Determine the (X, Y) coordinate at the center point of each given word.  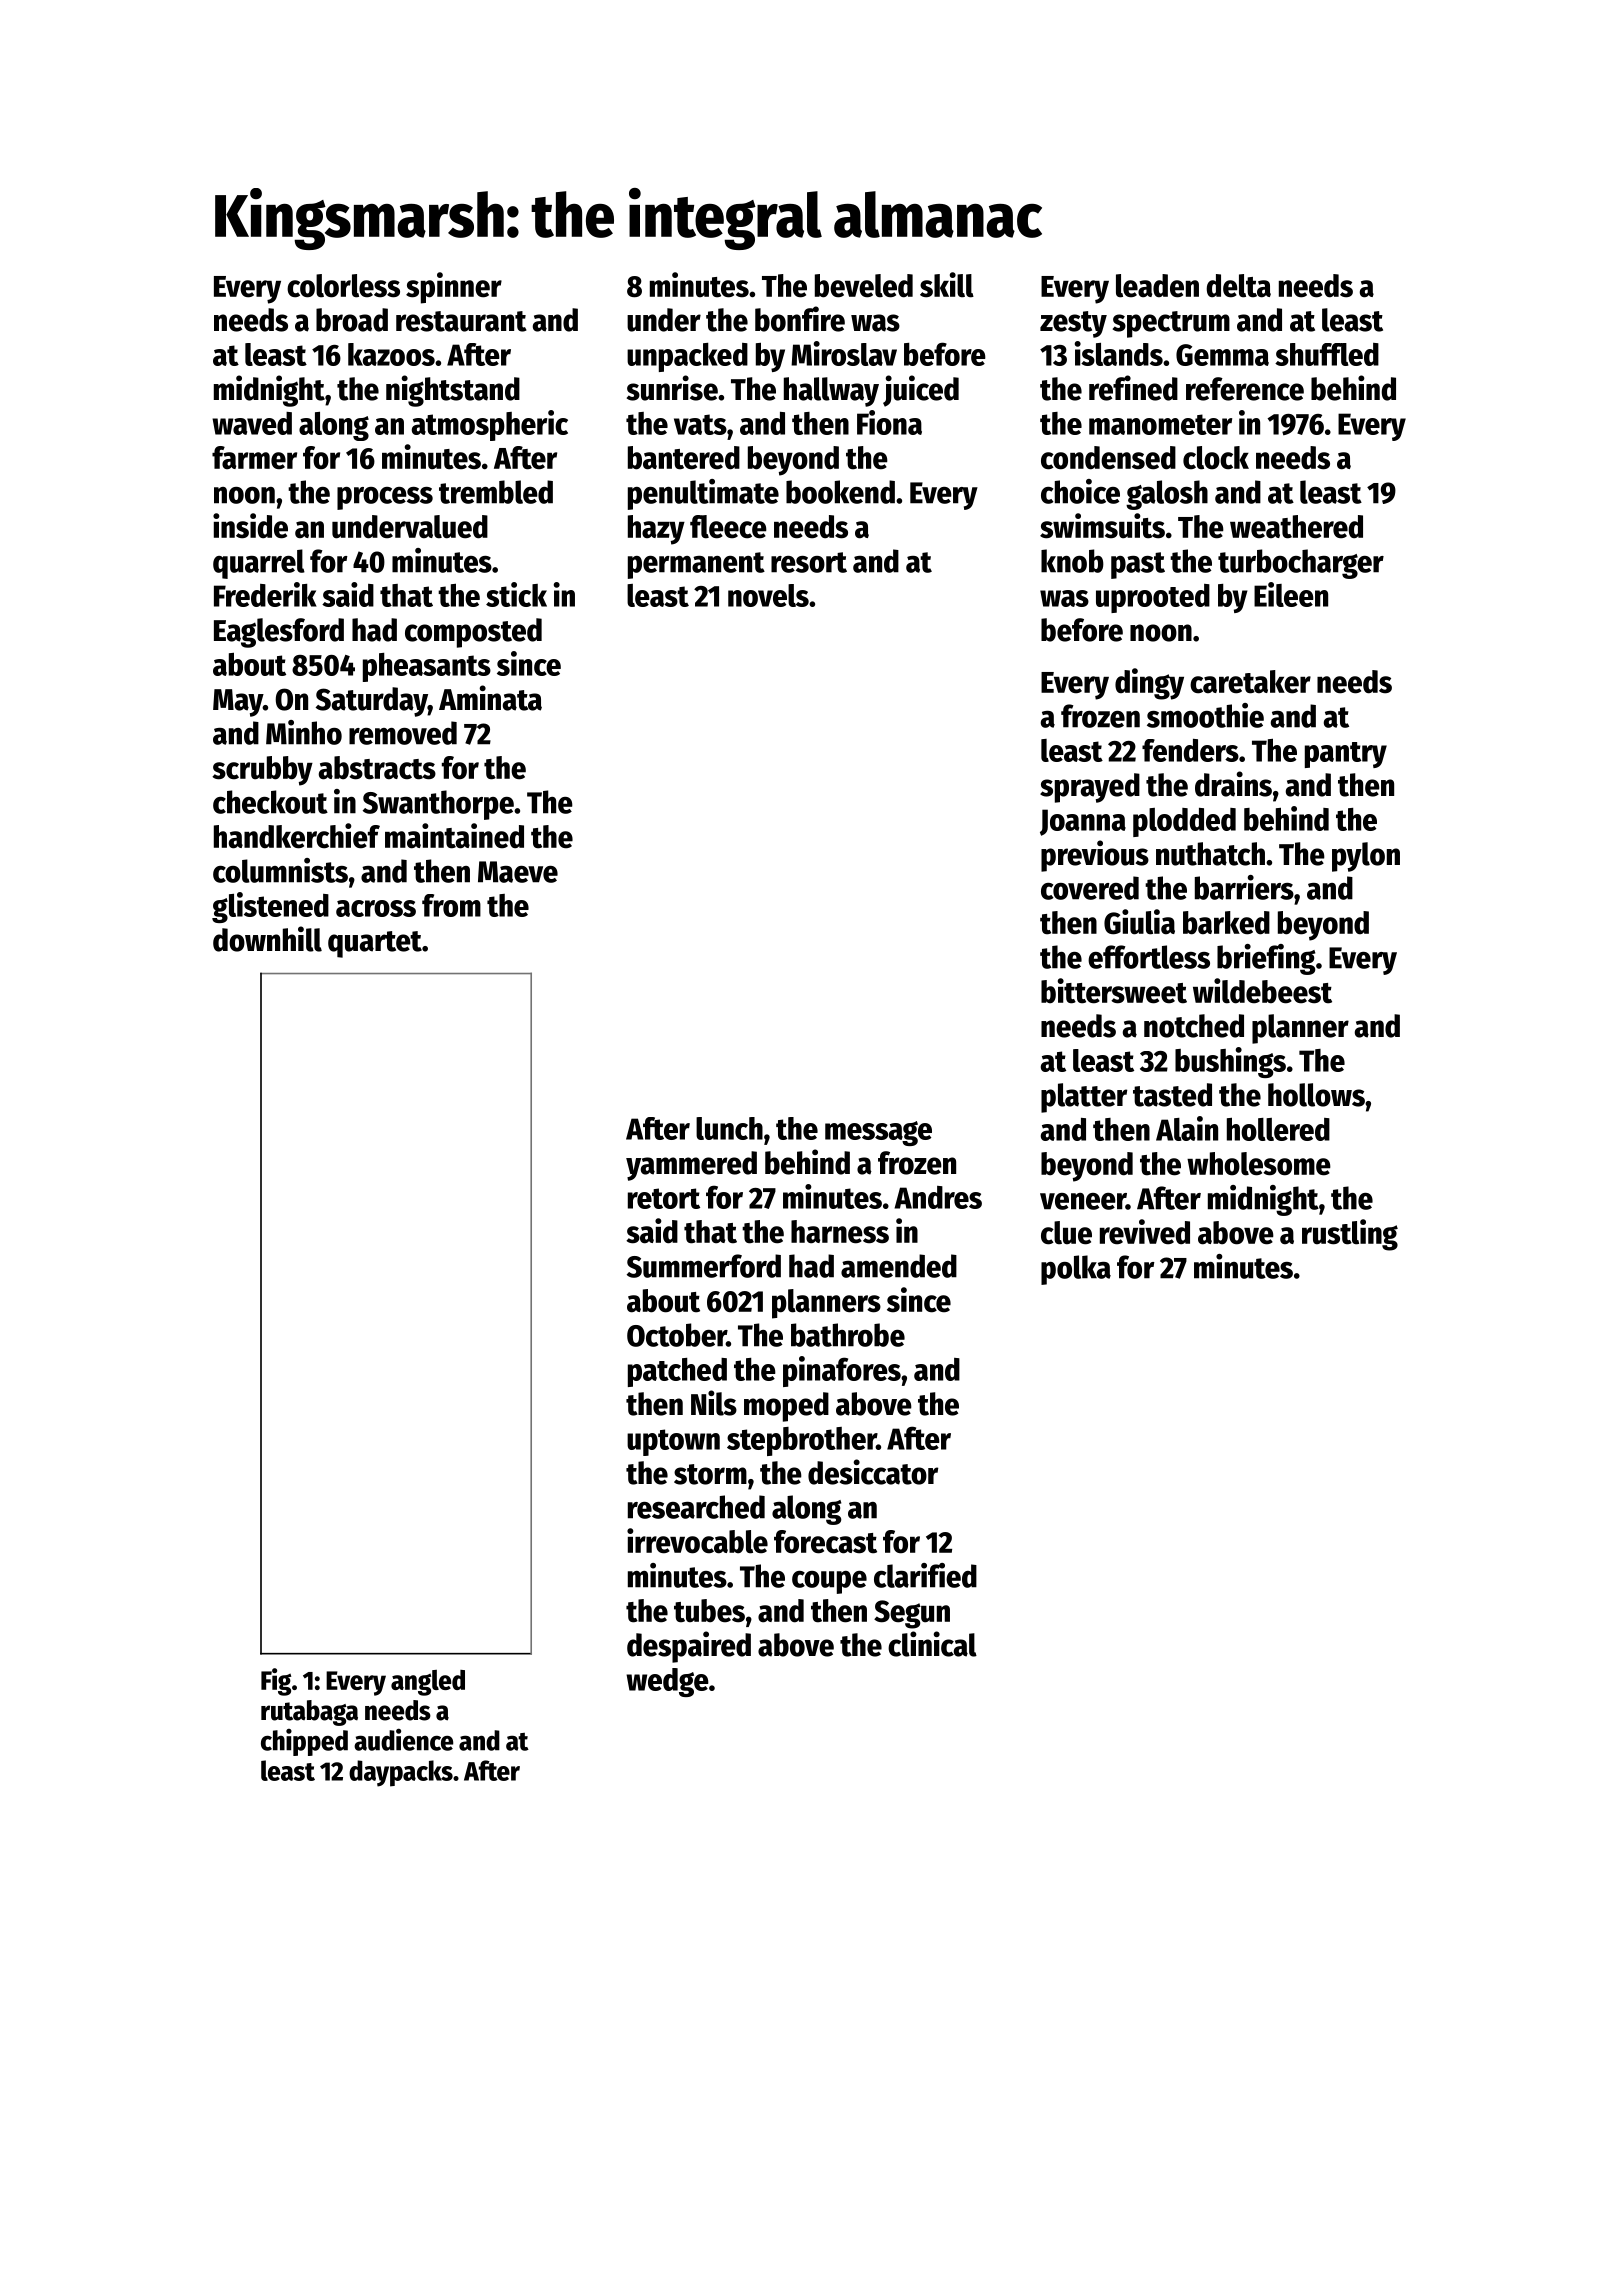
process (385, 498)
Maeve (518, 872)
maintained (454, 836)
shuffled (1327, 354)
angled (428, 1683)
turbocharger (1301, 564)
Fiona (889, 422)
